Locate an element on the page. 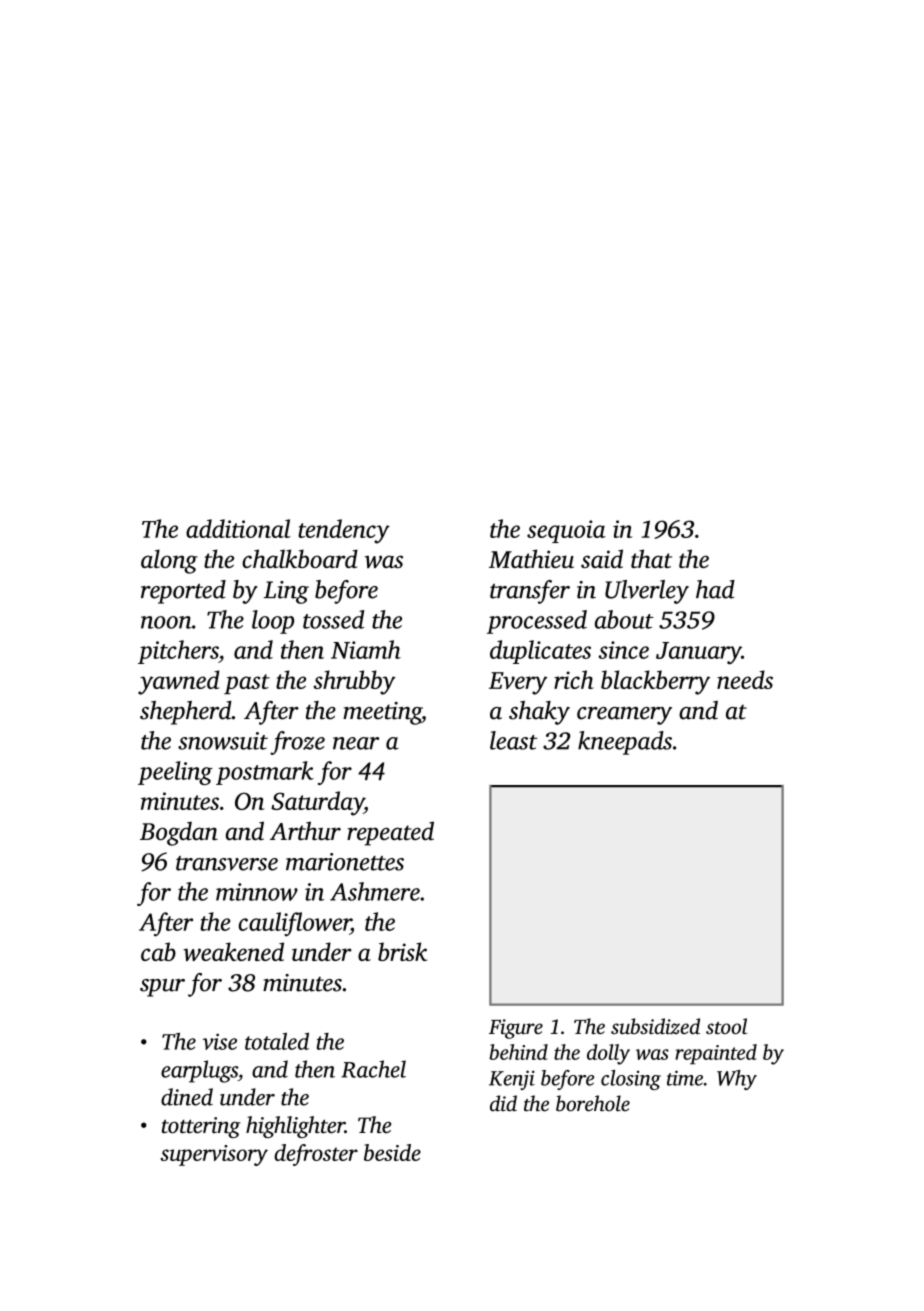  postmark is located at coordinates (265, 773).
